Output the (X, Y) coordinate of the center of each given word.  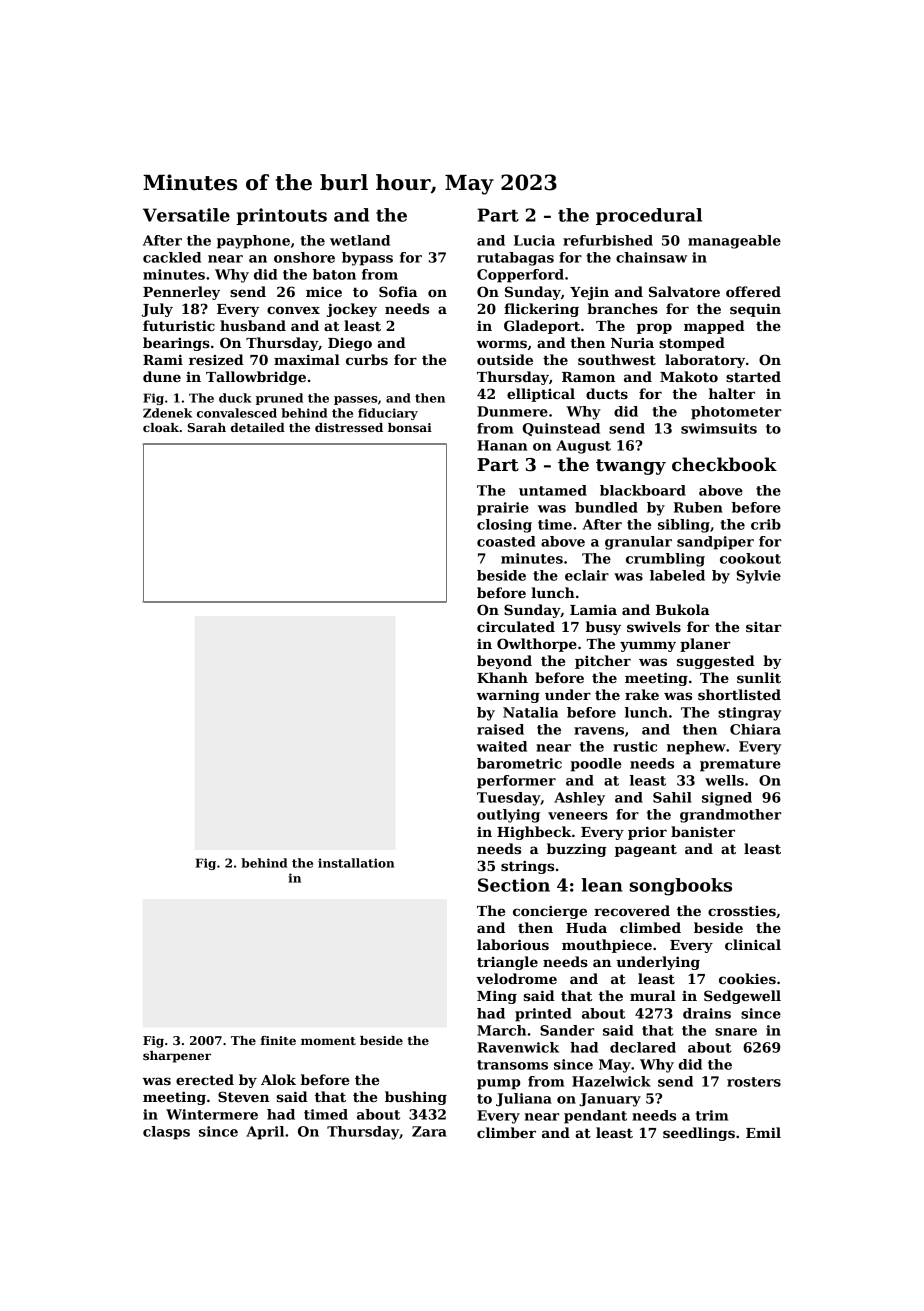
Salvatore (684, 291)
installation (356, 863)
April (265, 1133)
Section (514, 885)
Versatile (186, 215)
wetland (360, 240)
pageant (646, 850)
